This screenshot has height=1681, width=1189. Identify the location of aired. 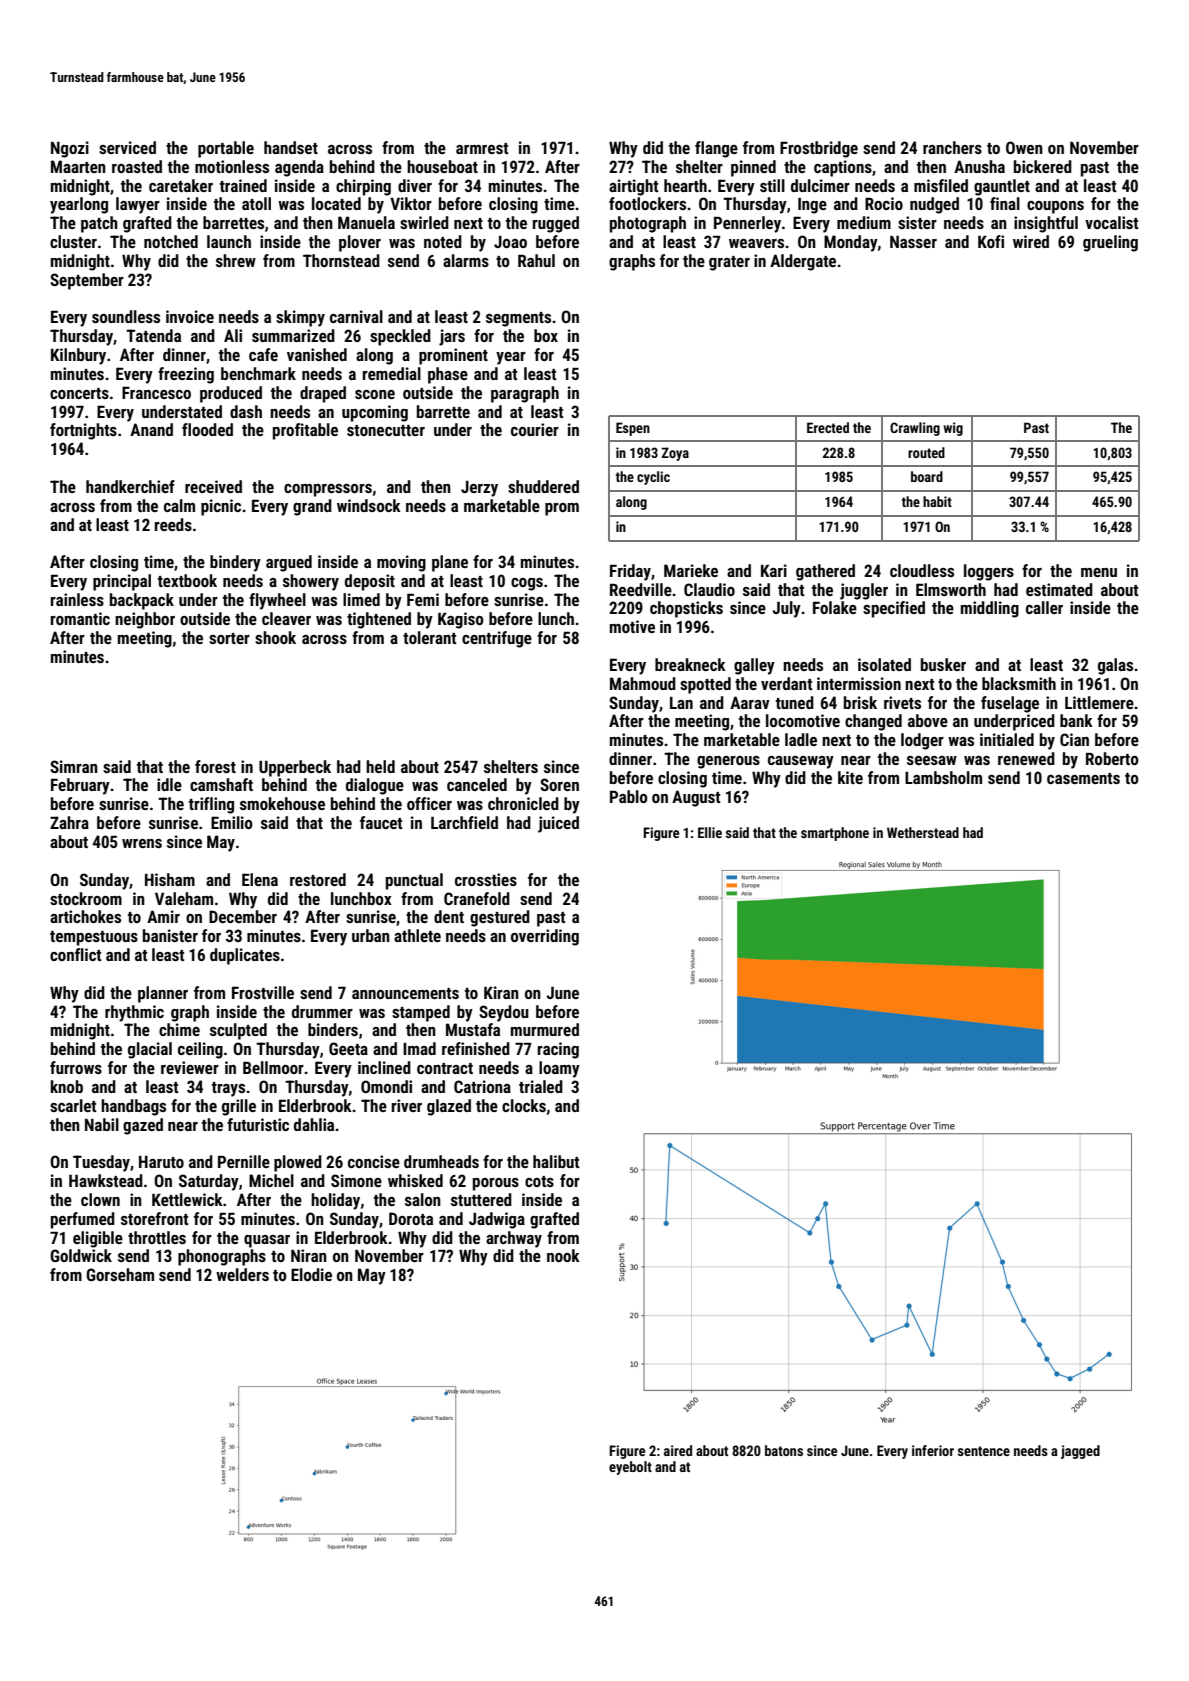
(678, 1450).
